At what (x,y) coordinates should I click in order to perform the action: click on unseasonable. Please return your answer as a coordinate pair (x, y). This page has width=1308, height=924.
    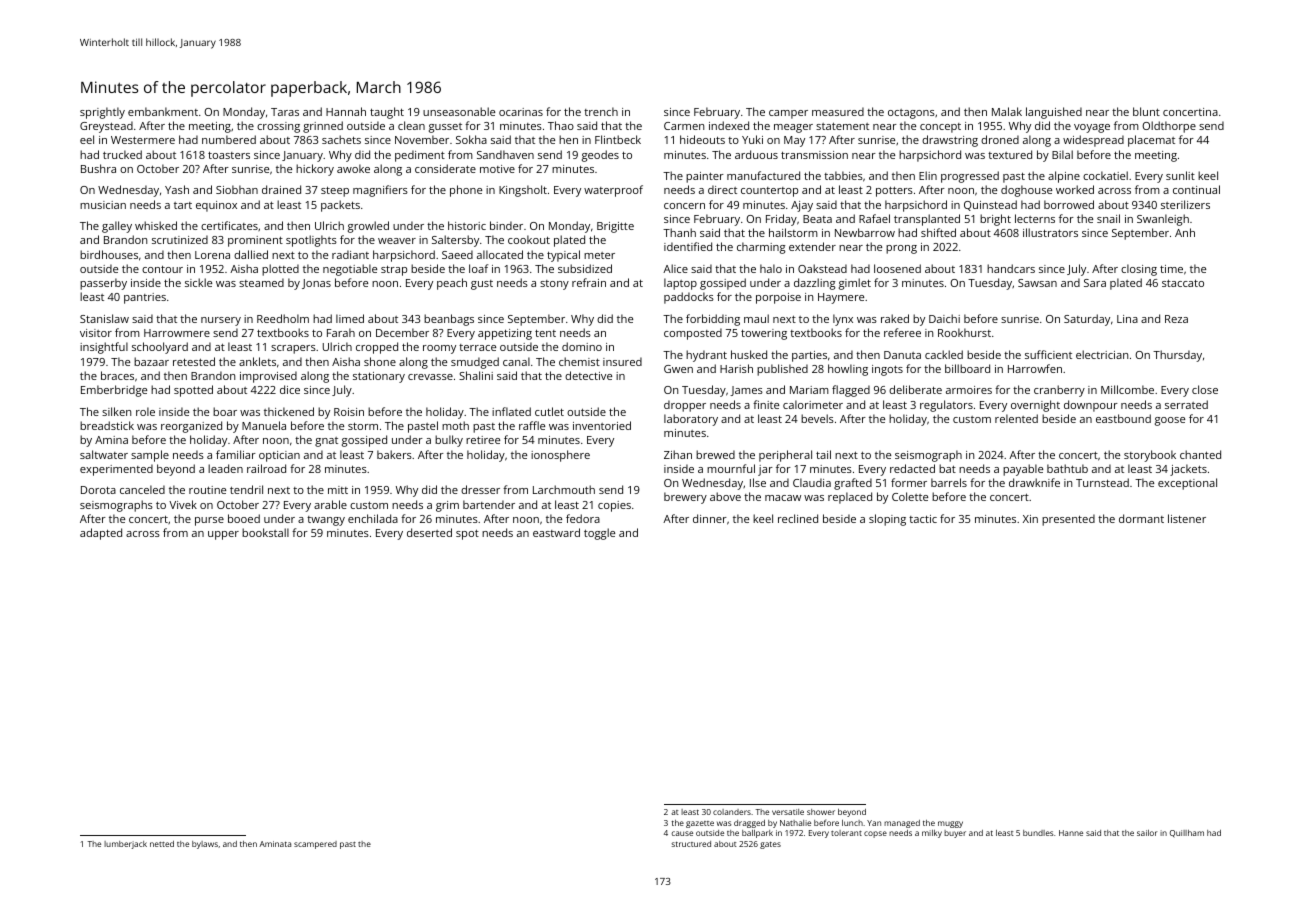
    Looking at the image, I should click on (459, 111).
